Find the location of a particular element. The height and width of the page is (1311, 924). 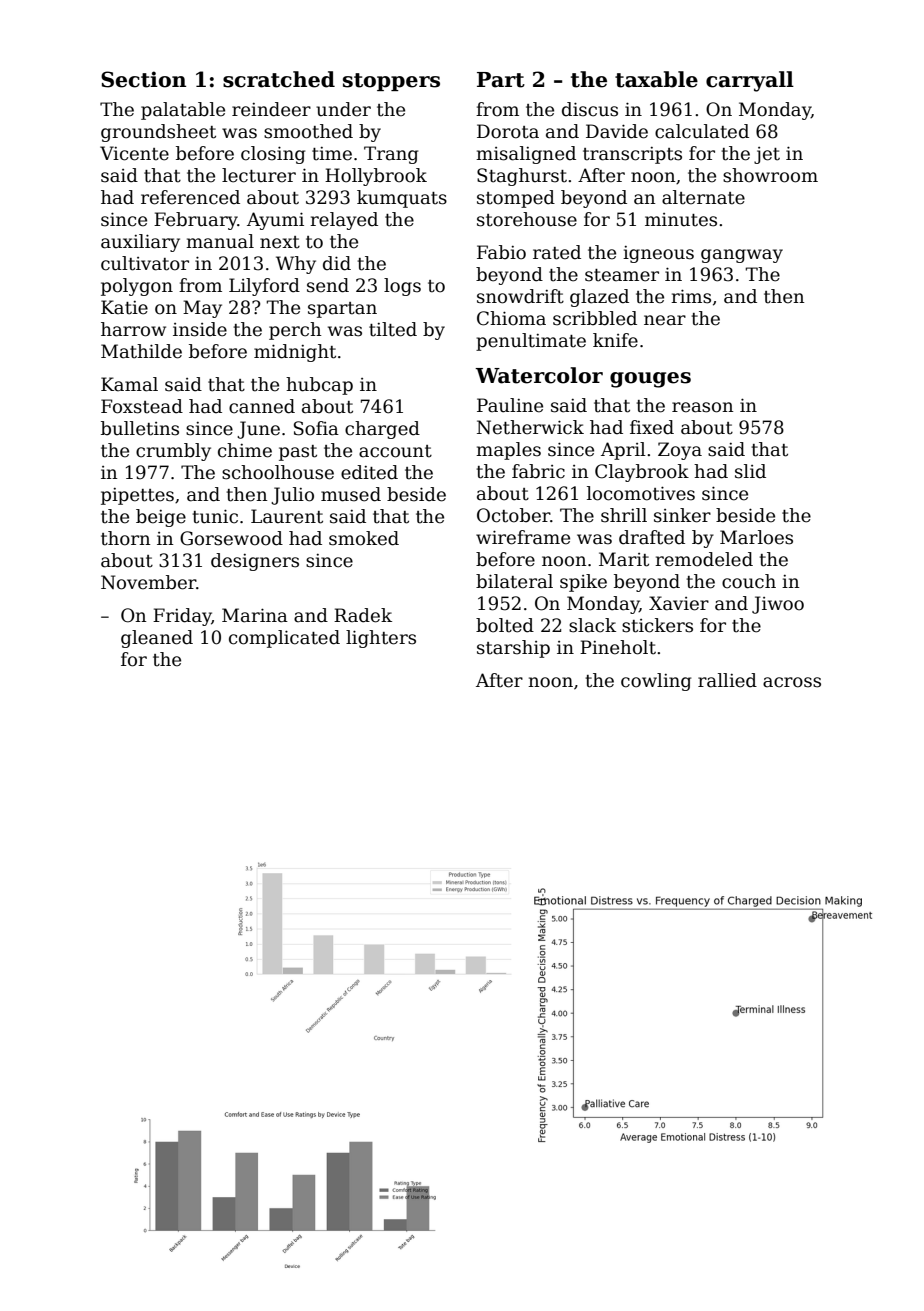

stoppers is located at coordinates (391, 82).
